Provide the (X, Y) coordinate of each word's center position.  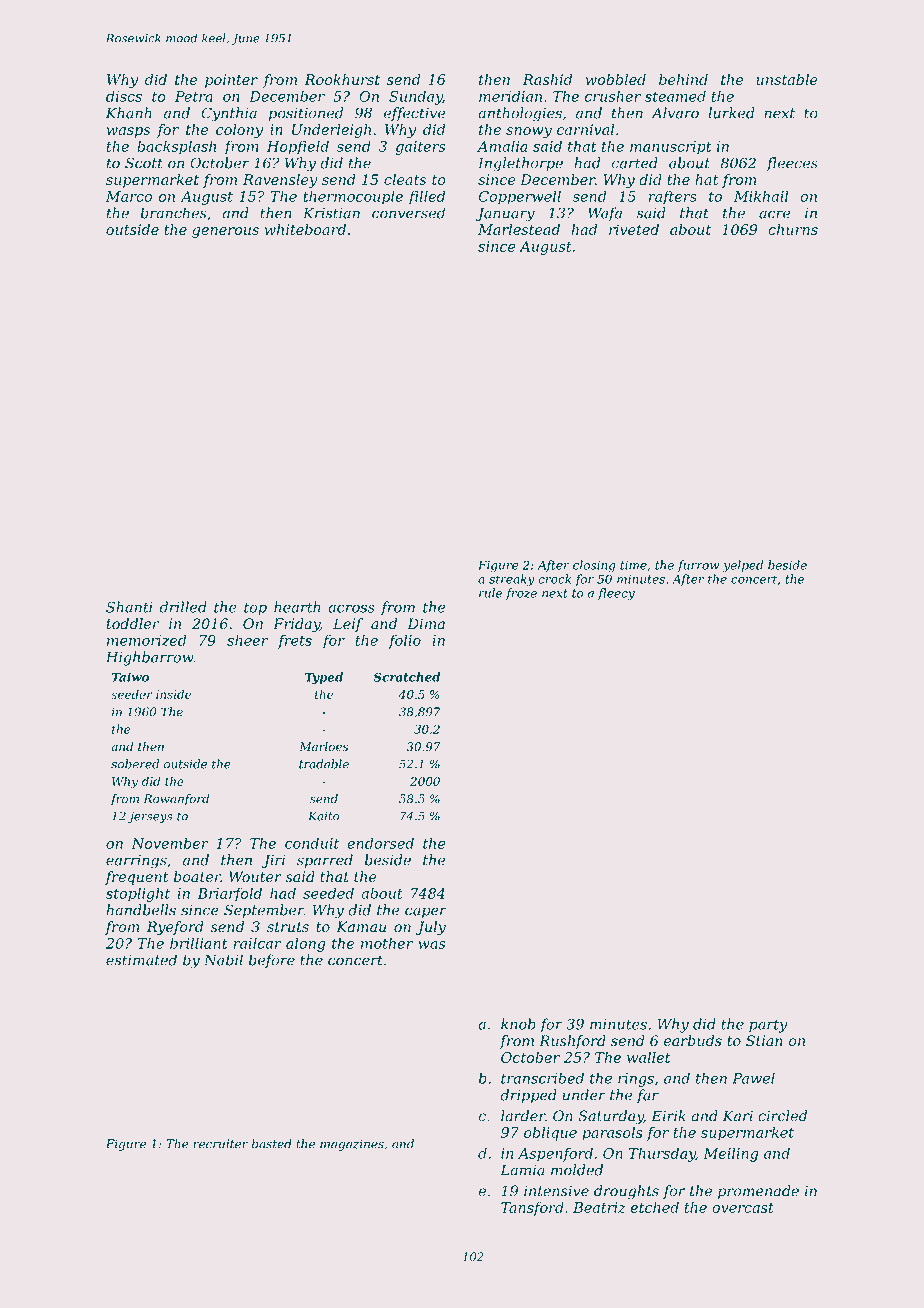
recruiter (220, 1144)
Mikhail (761, 196)
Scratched (406, 677)
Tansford (532, 1209)
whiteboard (305, 229)
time (633, 565)
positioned (306, 114)
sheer (247, 640)
